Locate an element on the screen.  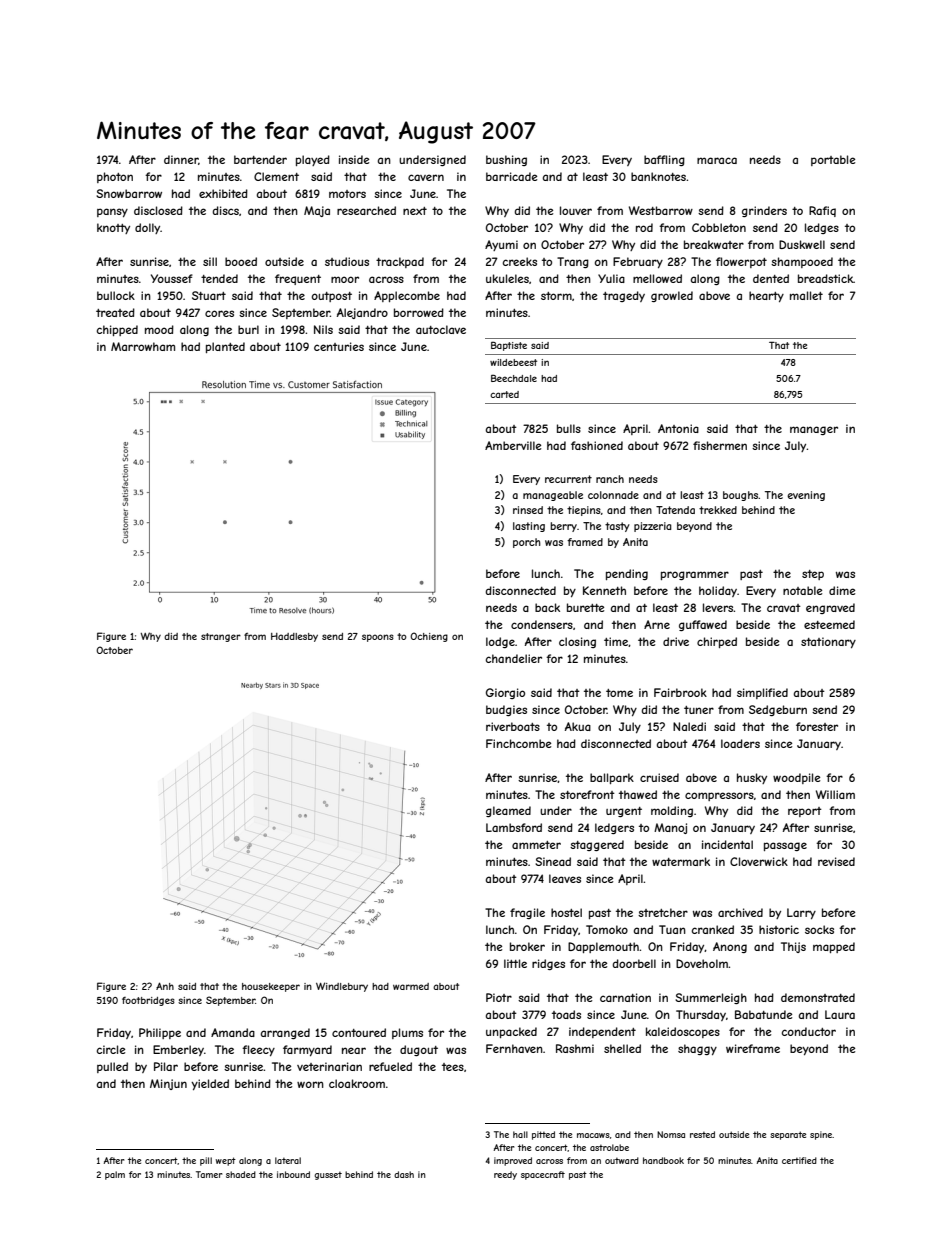
maraca is located at coordinates (717, 160).
